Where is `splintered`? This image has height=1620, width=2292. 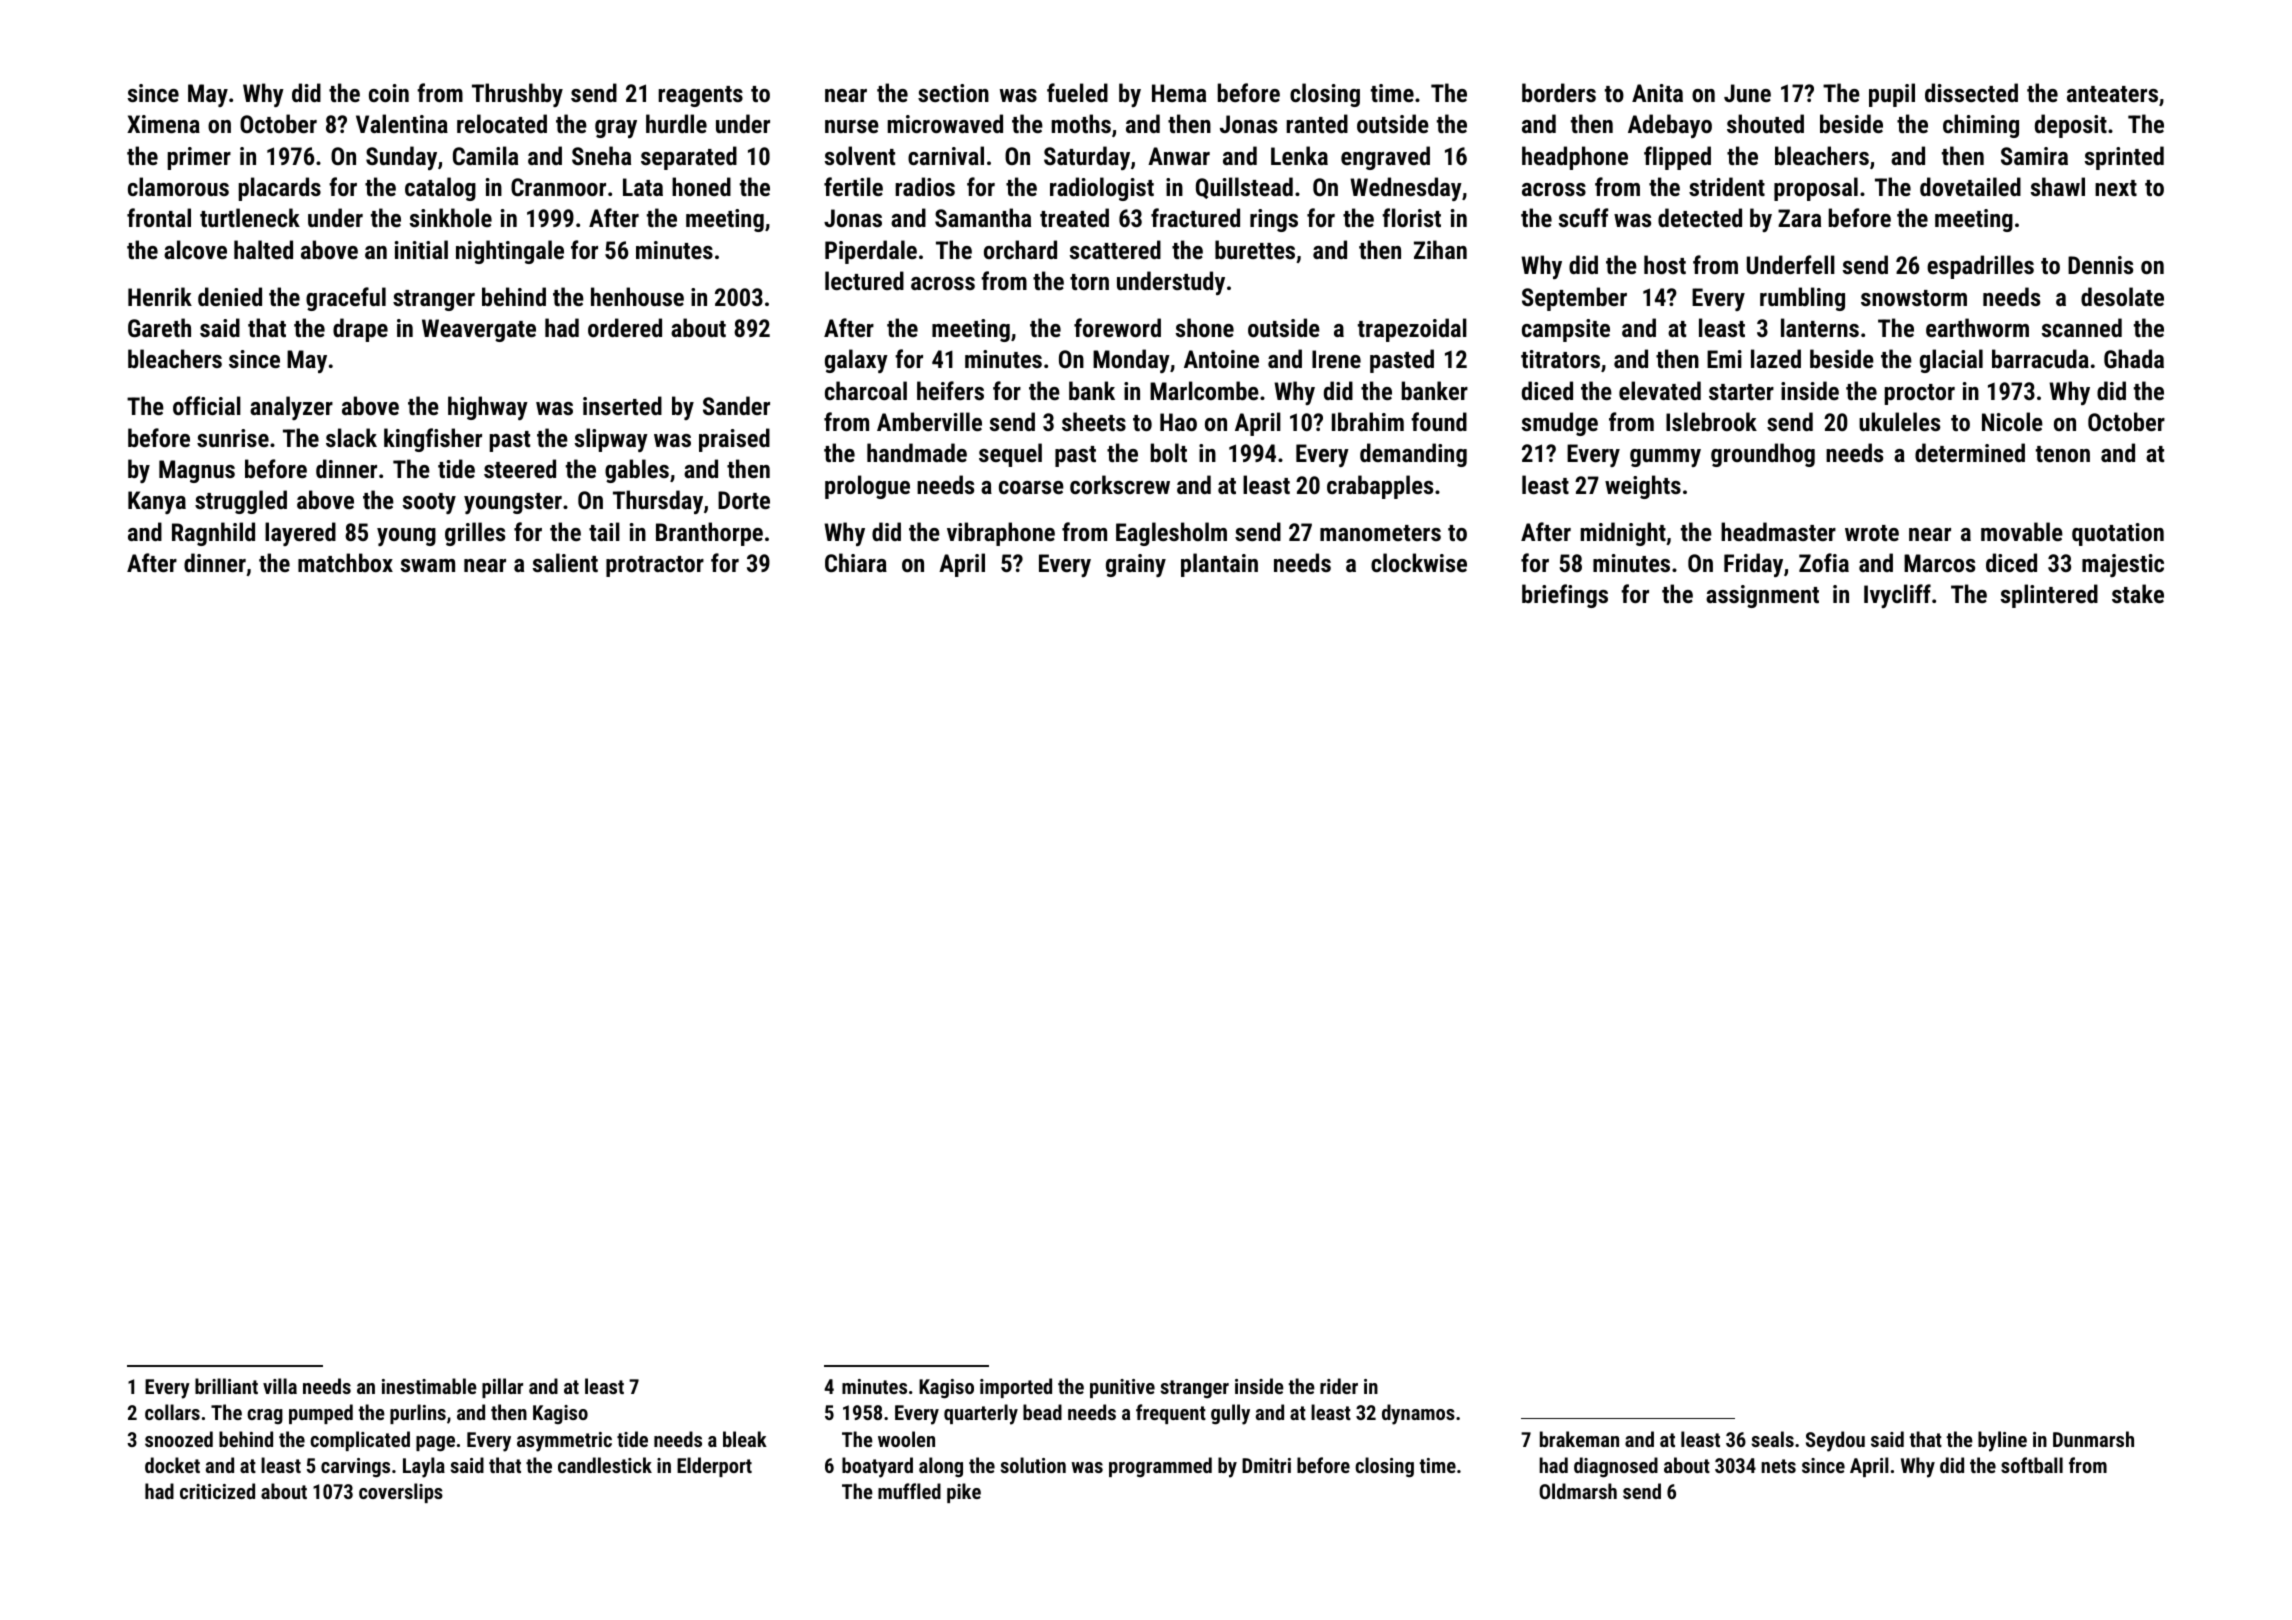
splintered is located at coordinates (2049, 596).
